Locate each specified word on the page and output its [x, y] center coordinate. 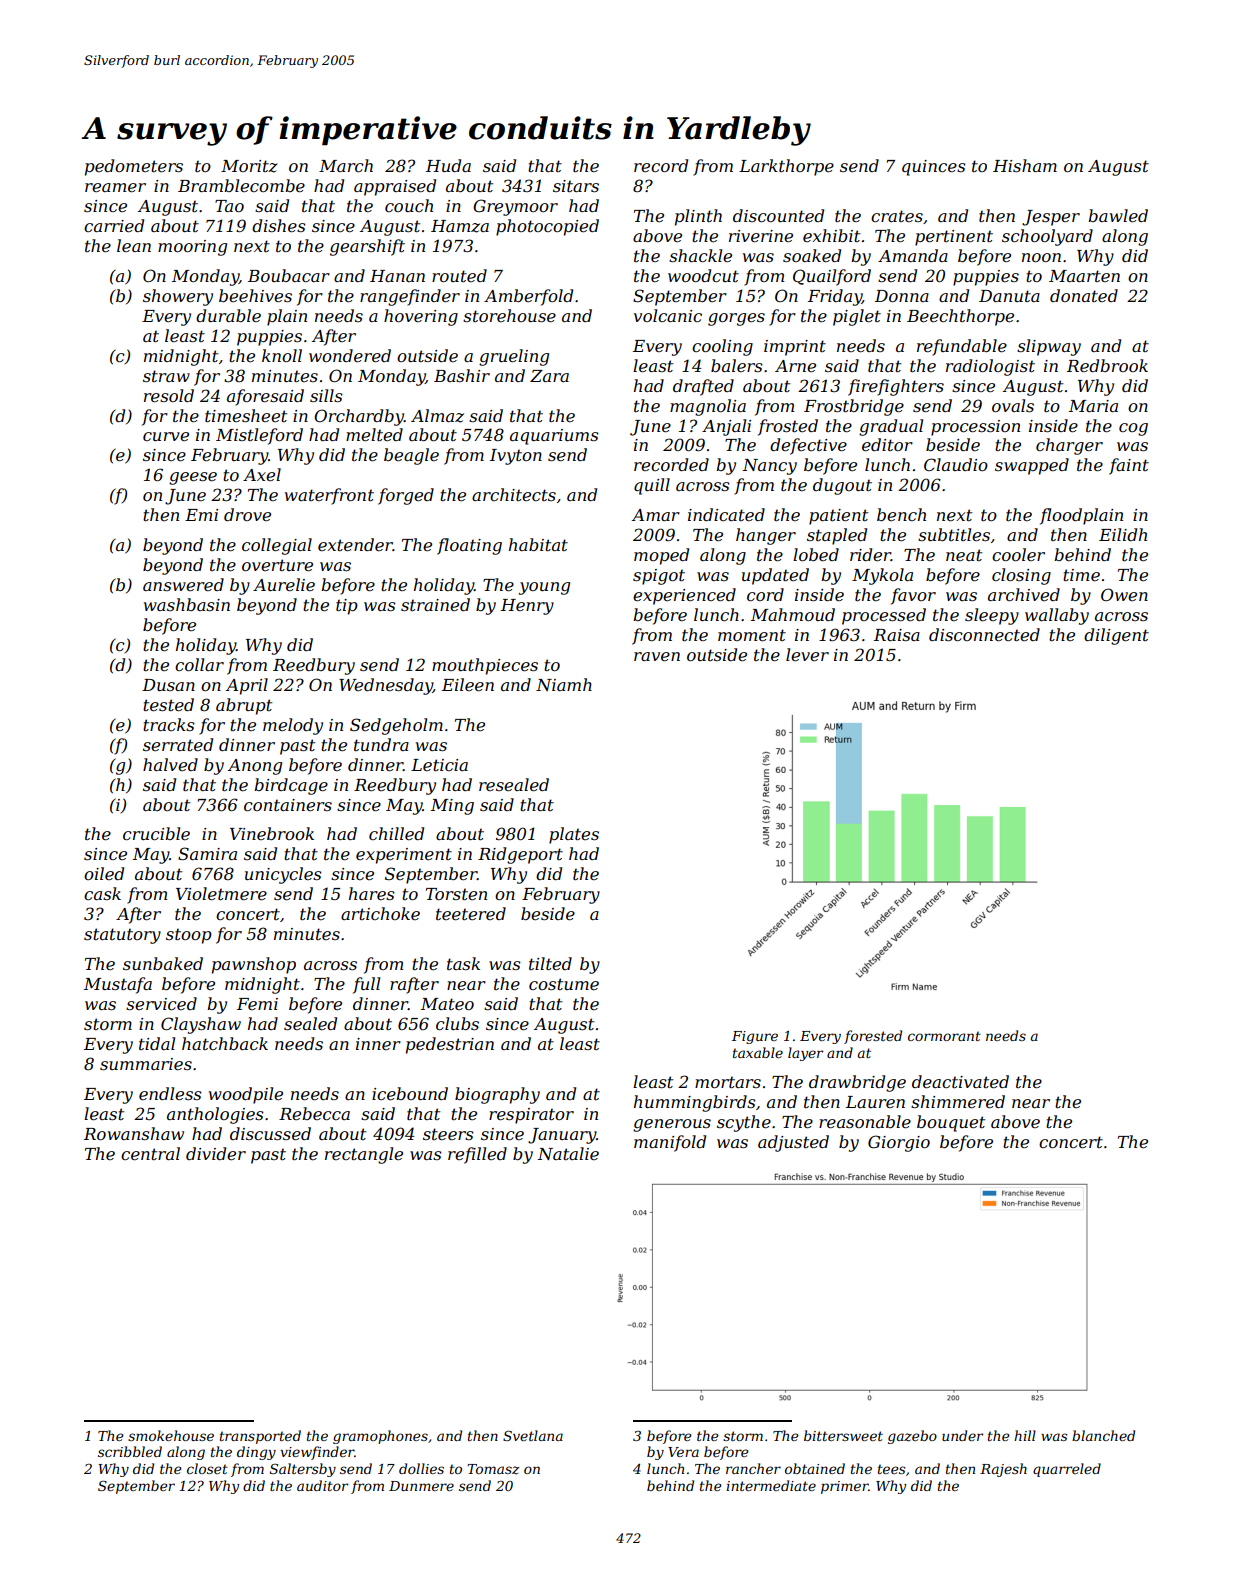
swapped [1032, 466]
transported [260, 1437]
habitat [538, 544]
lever [807, 654]
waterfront [329, 496]
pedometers [134, 167]
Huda [448, 165]
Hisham [1025, 165]
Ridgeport [520, 855]
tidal [157, 1043]
